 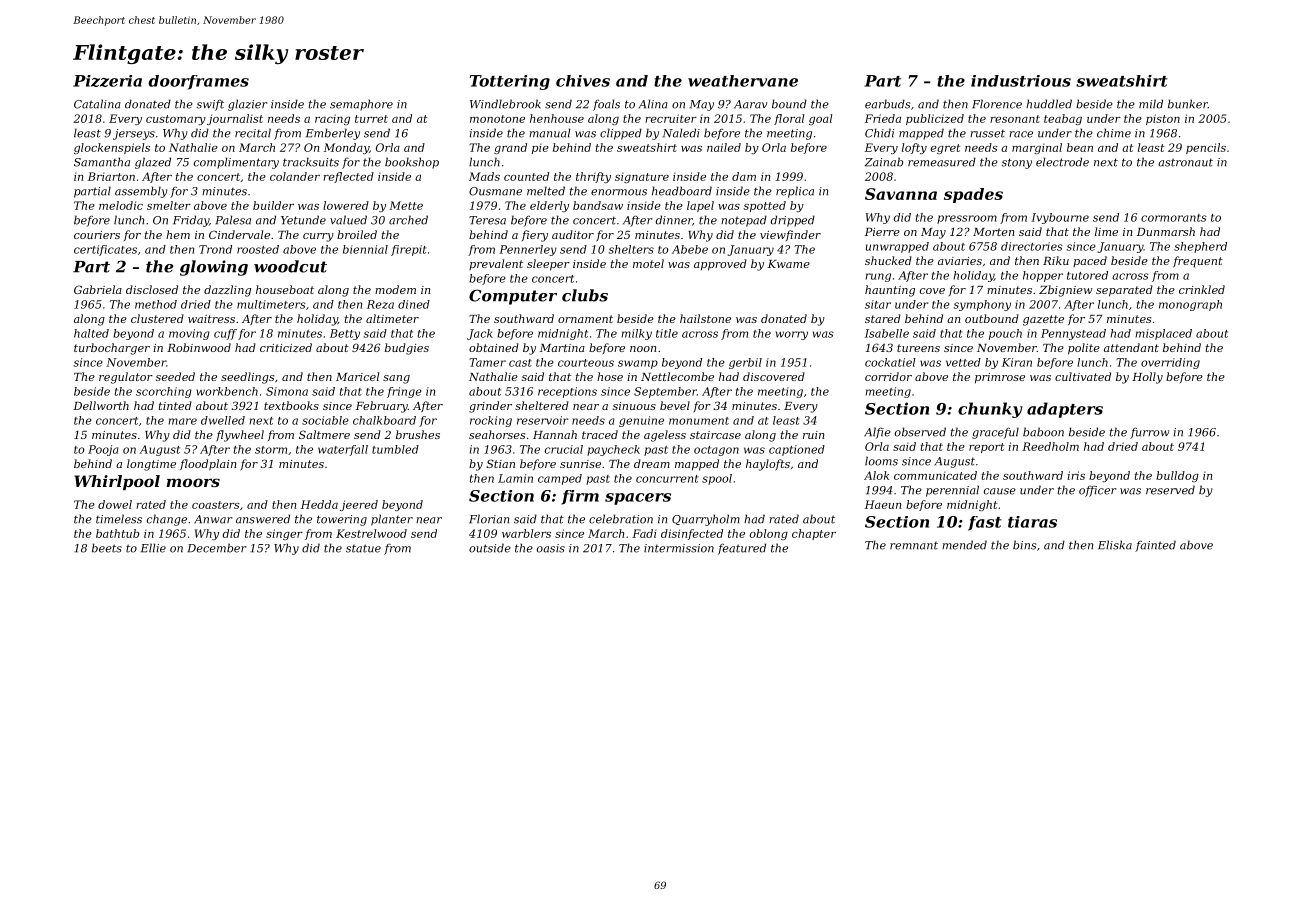 What do you see at coordinates (198, 82) in the screenshot?
I see `doorframes` at bounding box center [198, 82].
